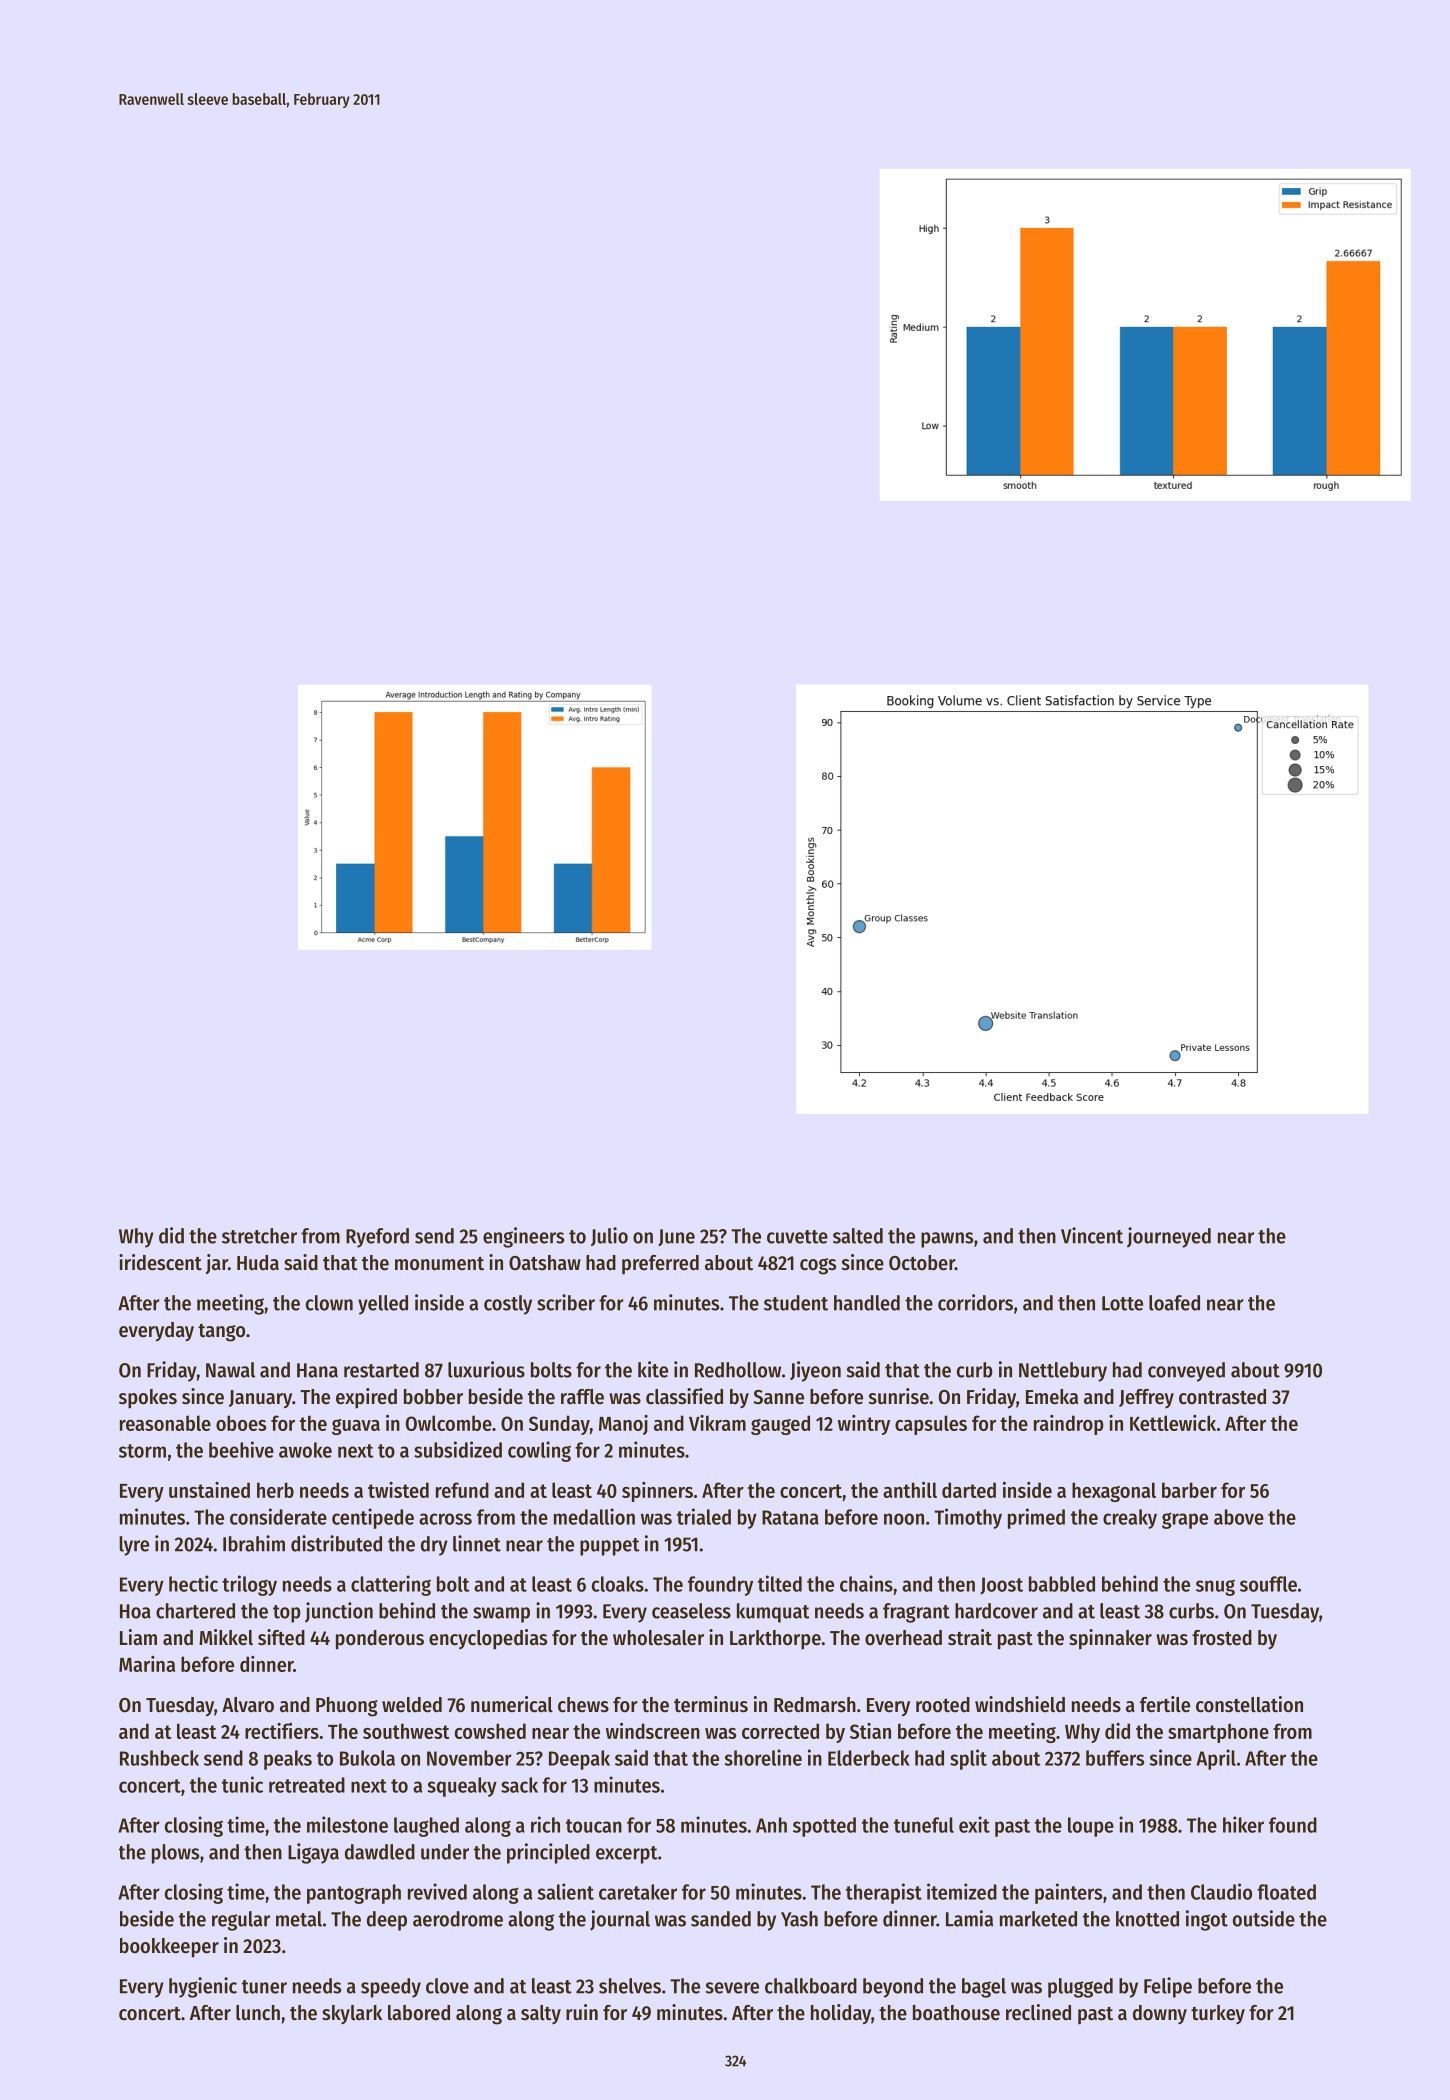 The height and width of the screenshot is (2100, 1450). Describe the element at coordinates (867, 1303) in the screenshot. I see `handled` at that location.
